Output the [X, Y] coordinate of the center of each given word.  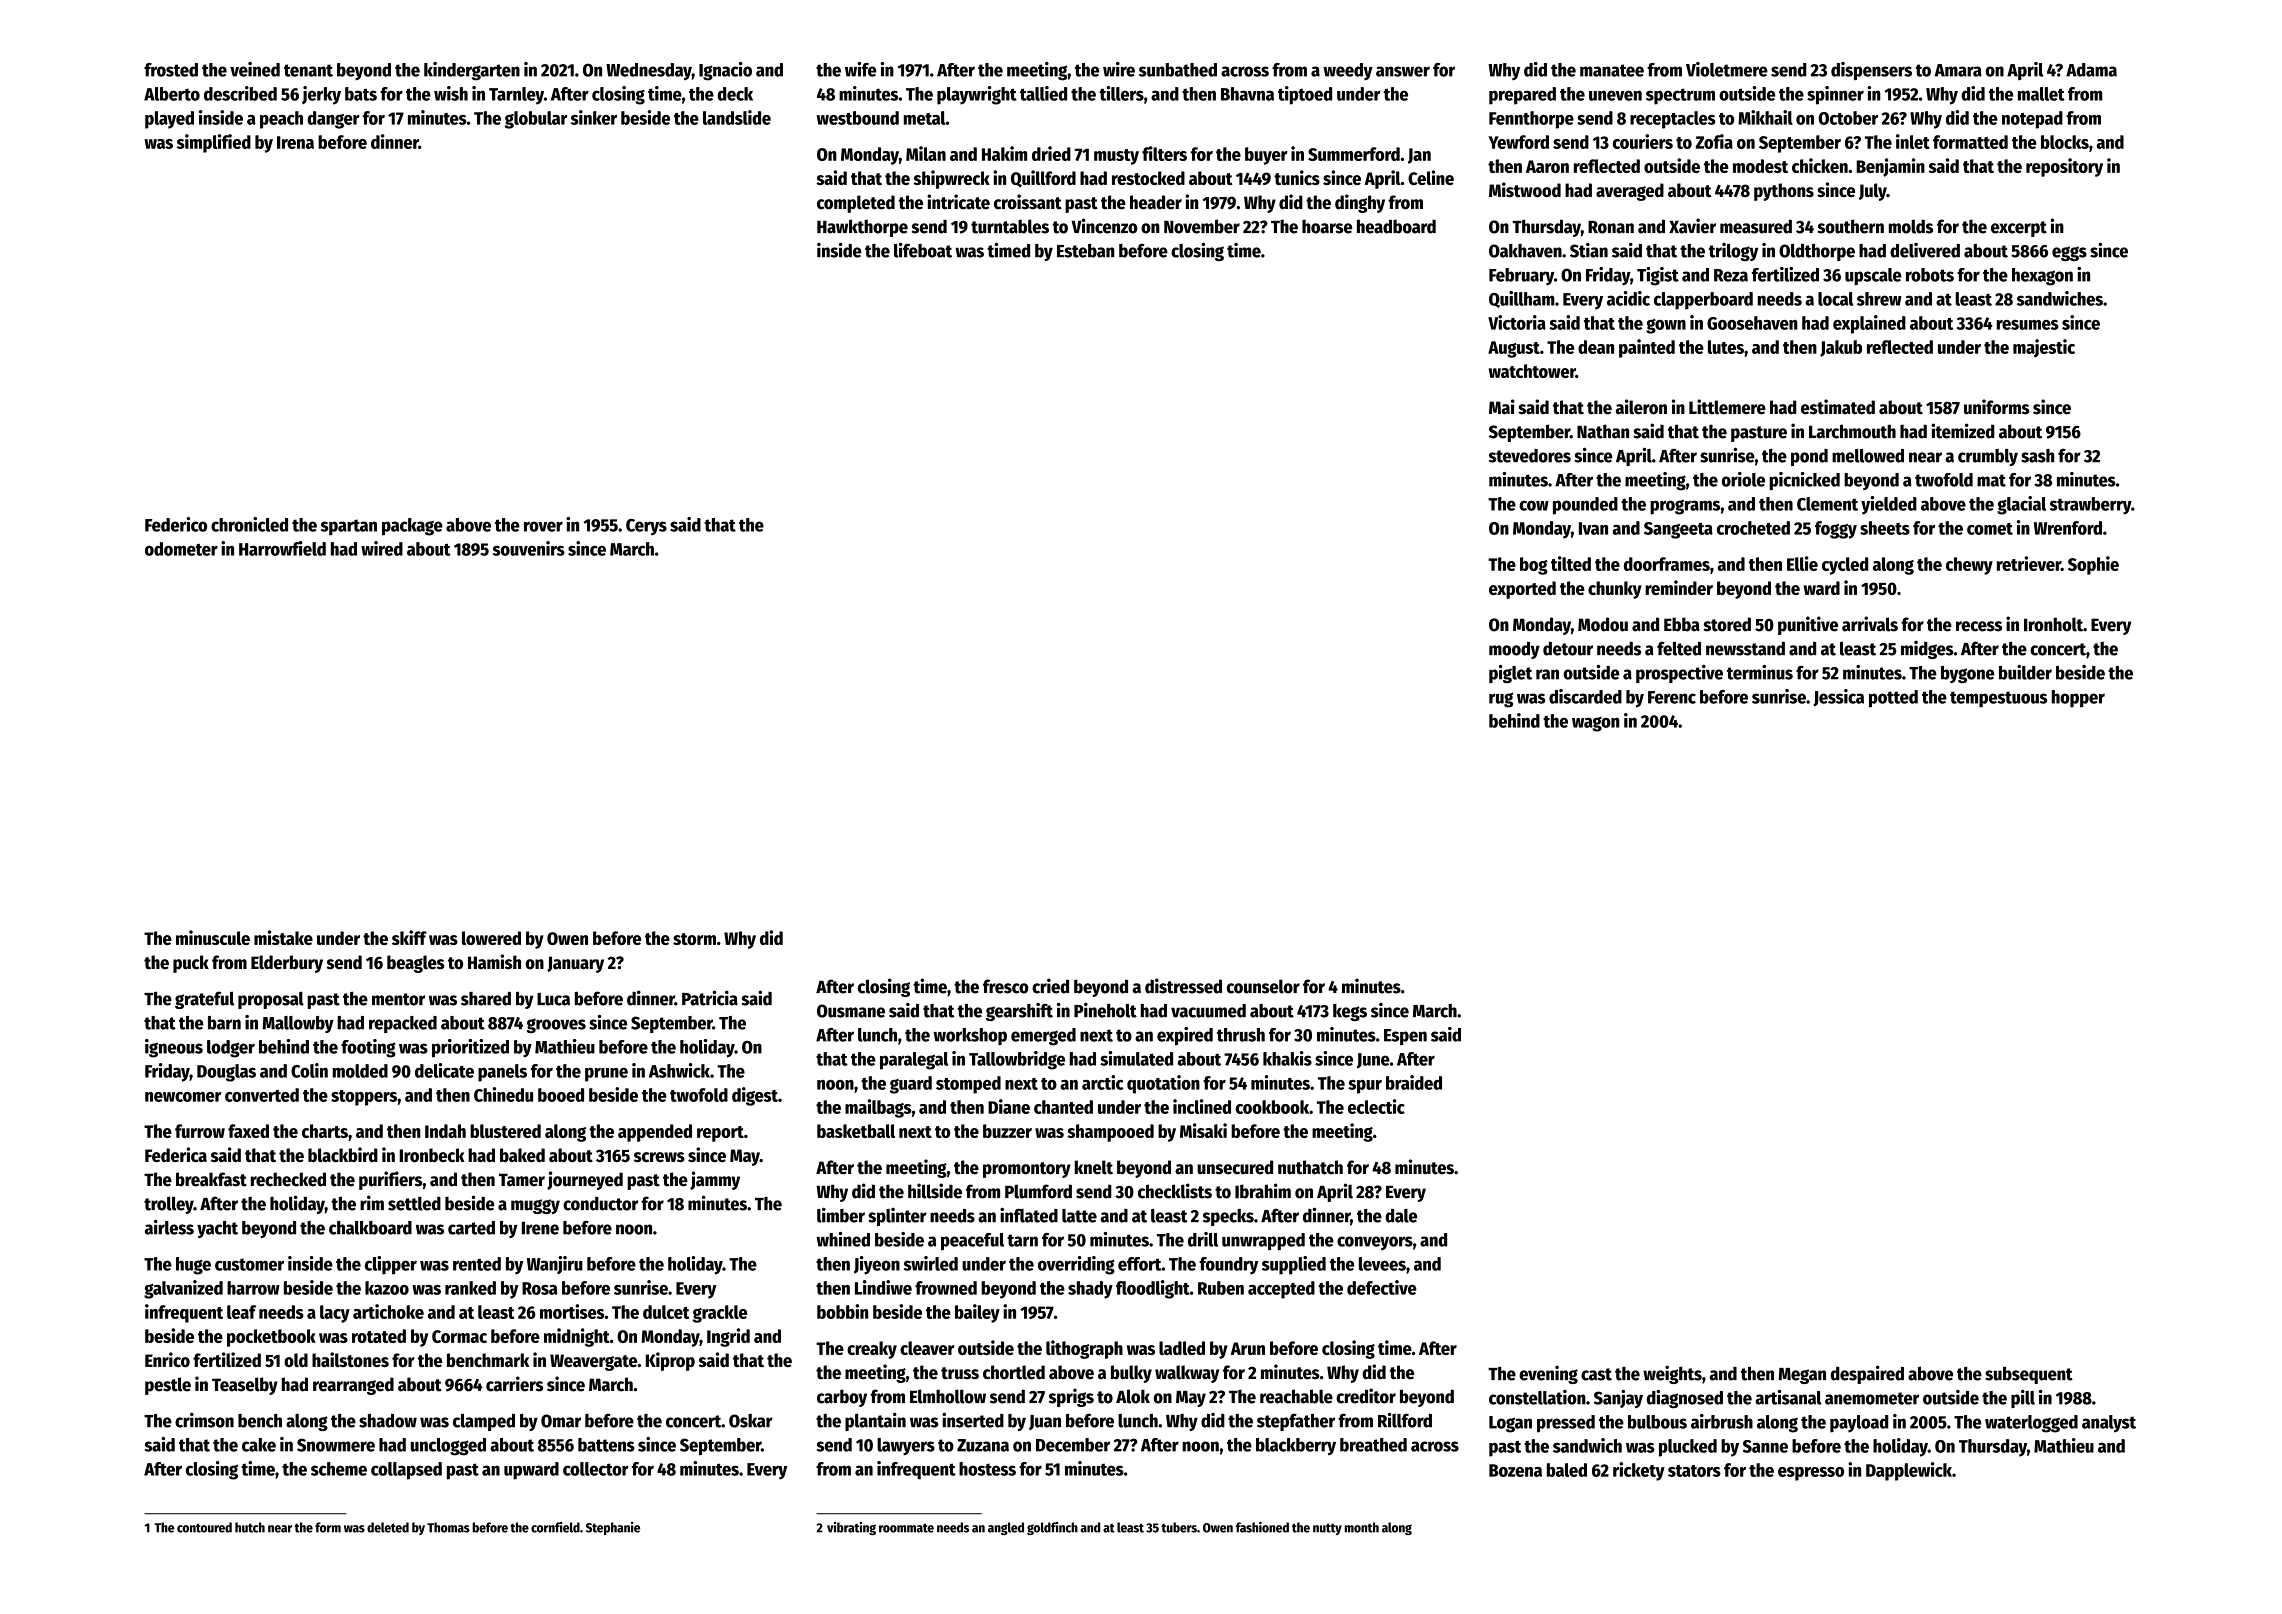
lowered [491, 938]
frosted [171, 70]
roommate [906, 1528]
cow [1534, 505]
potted [1893, 699]
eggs [2069, 253]
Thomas [448, 1527]
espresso [1811, 1474]
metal [925, 118]
